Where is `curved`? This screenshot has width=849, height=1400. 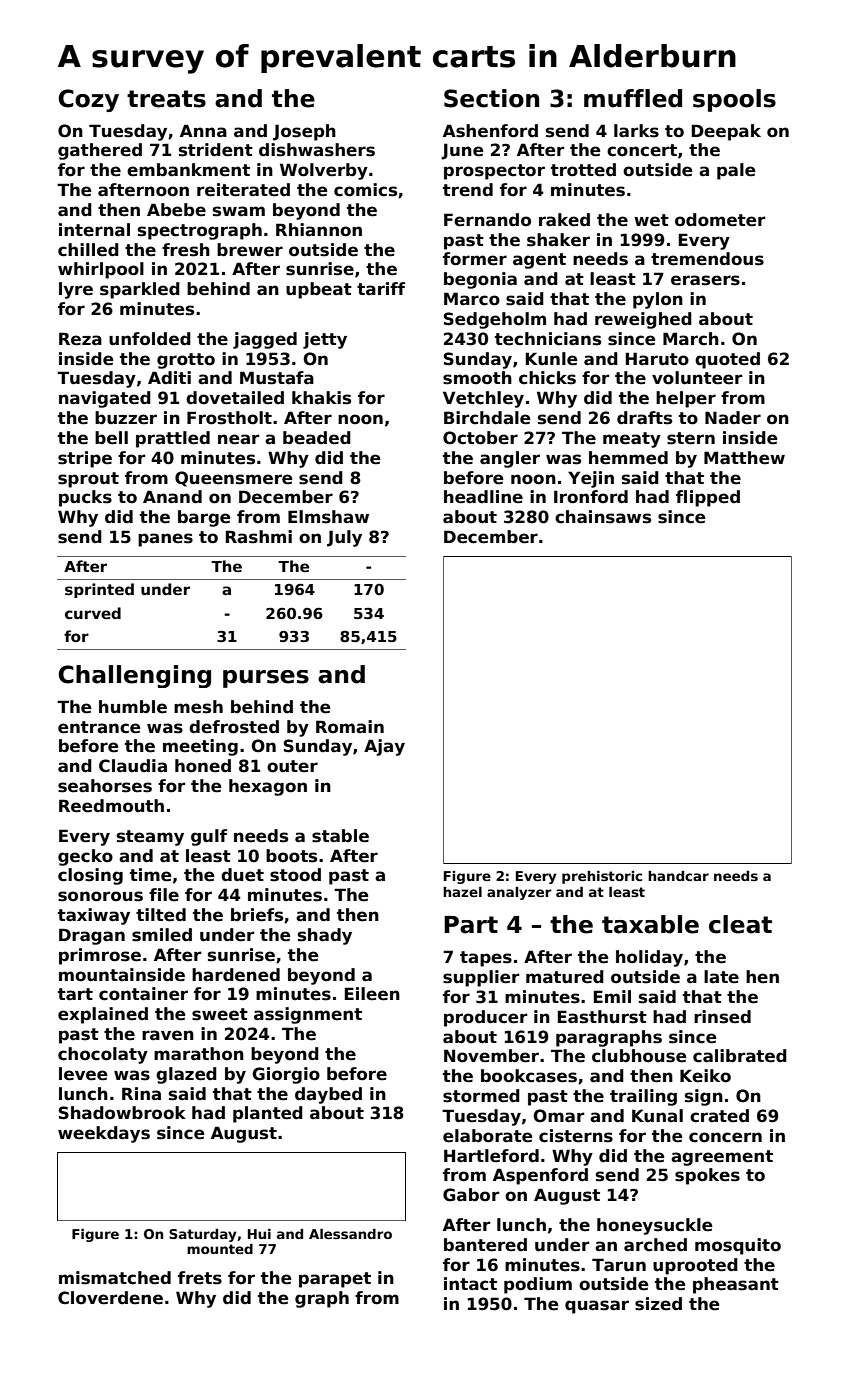
curved is located at coordinates (93, 613).
